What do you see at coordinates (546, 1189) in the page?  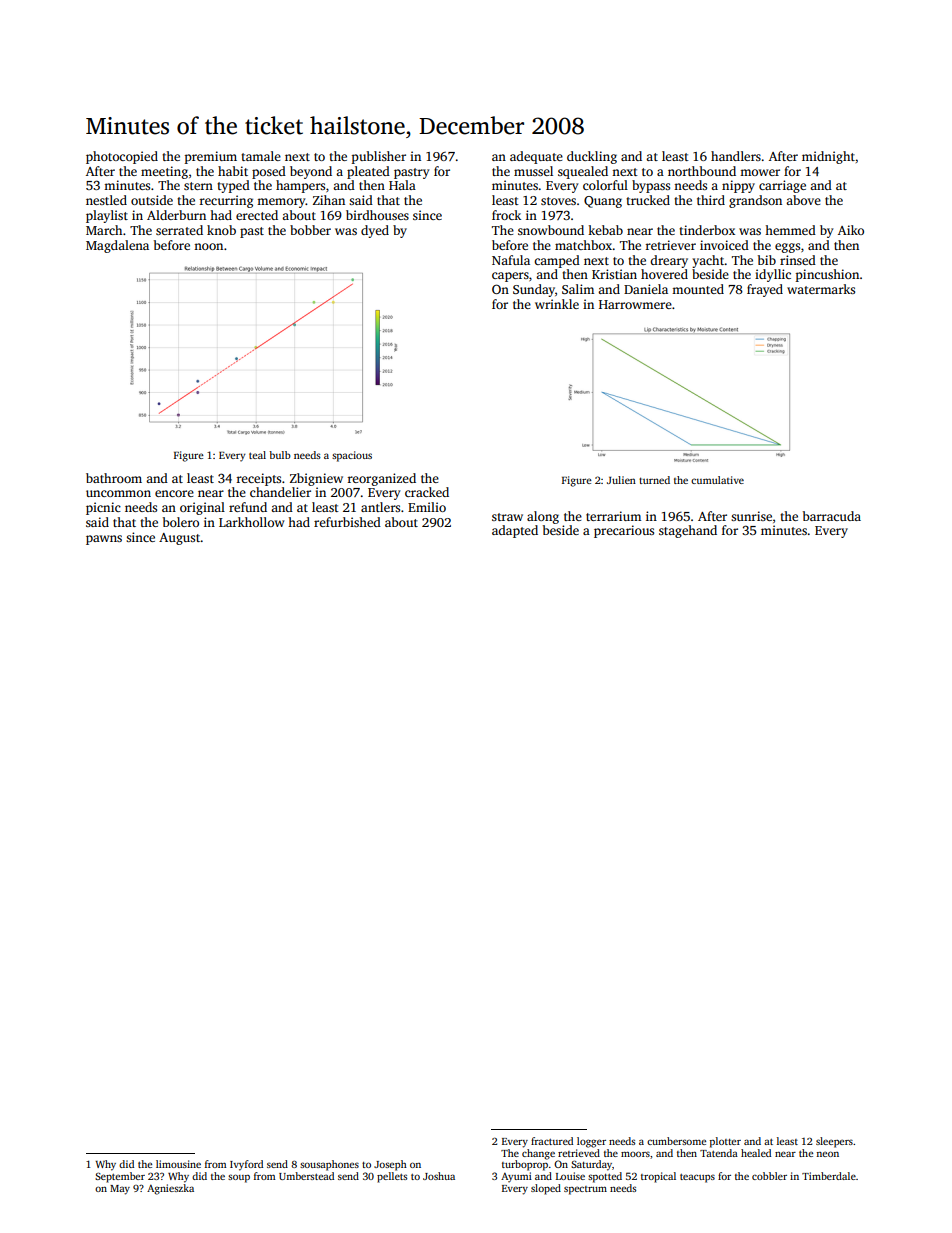 I see `sloped` at bounding box center [546, 1189].
